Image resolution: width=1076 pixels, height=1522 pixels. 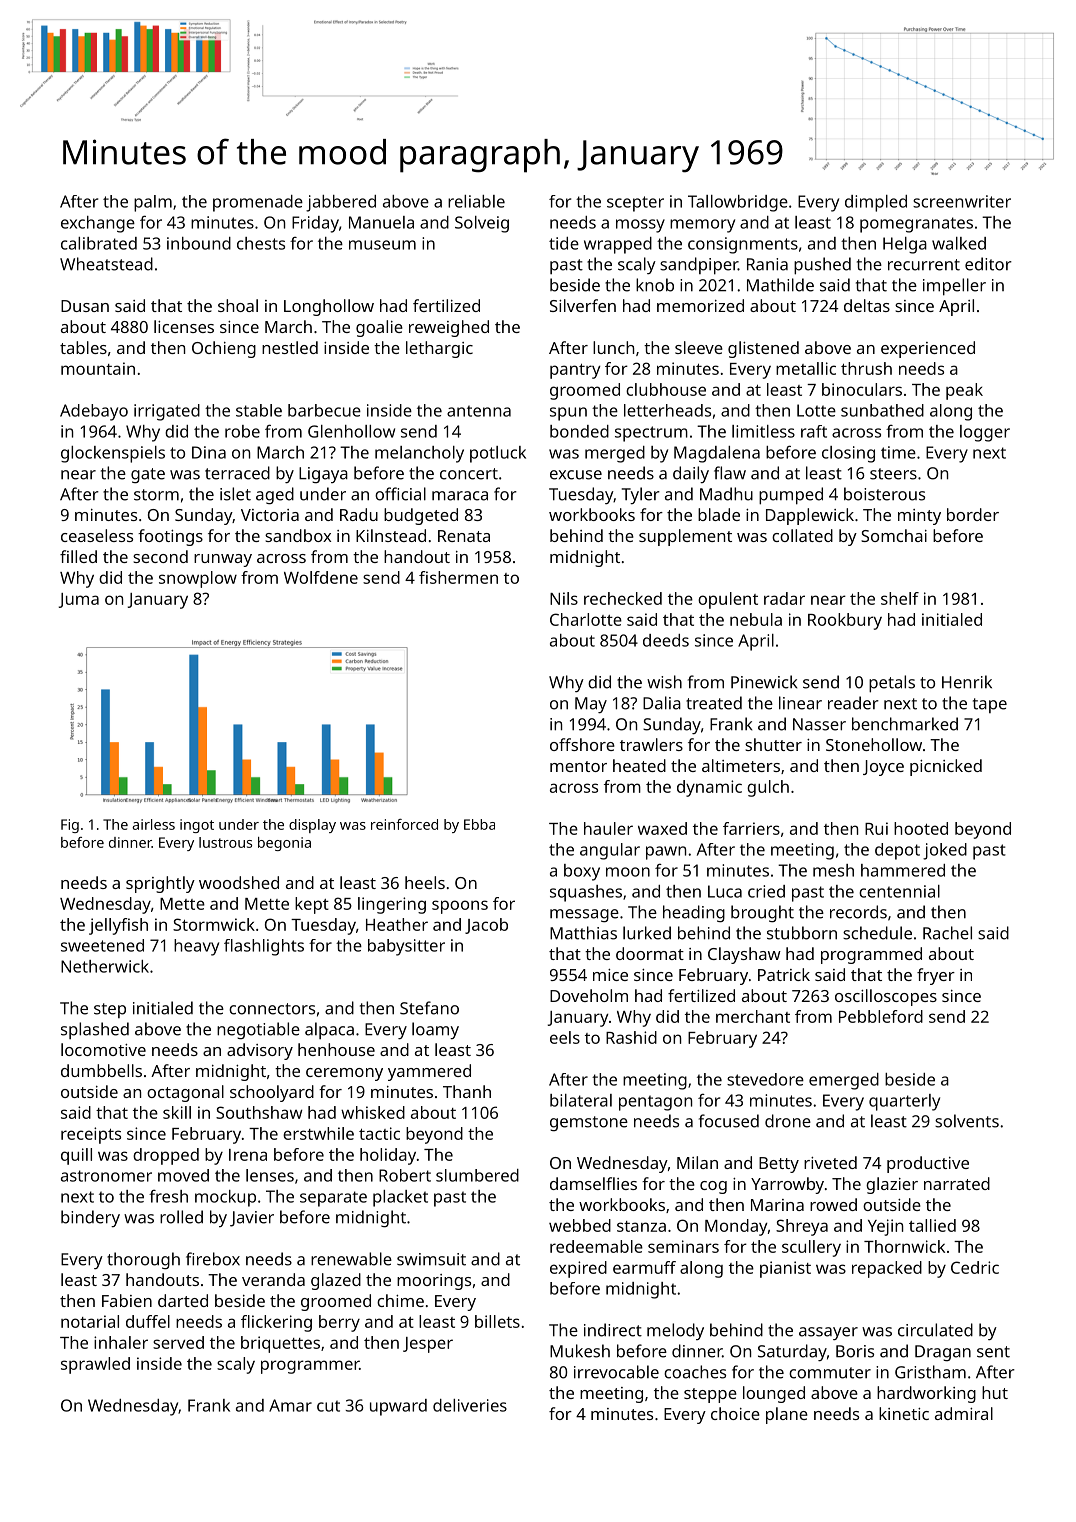 What do you see at coordinates (578, 1269) in the image?
I see `expired` at bounding box center [578, 1269].
